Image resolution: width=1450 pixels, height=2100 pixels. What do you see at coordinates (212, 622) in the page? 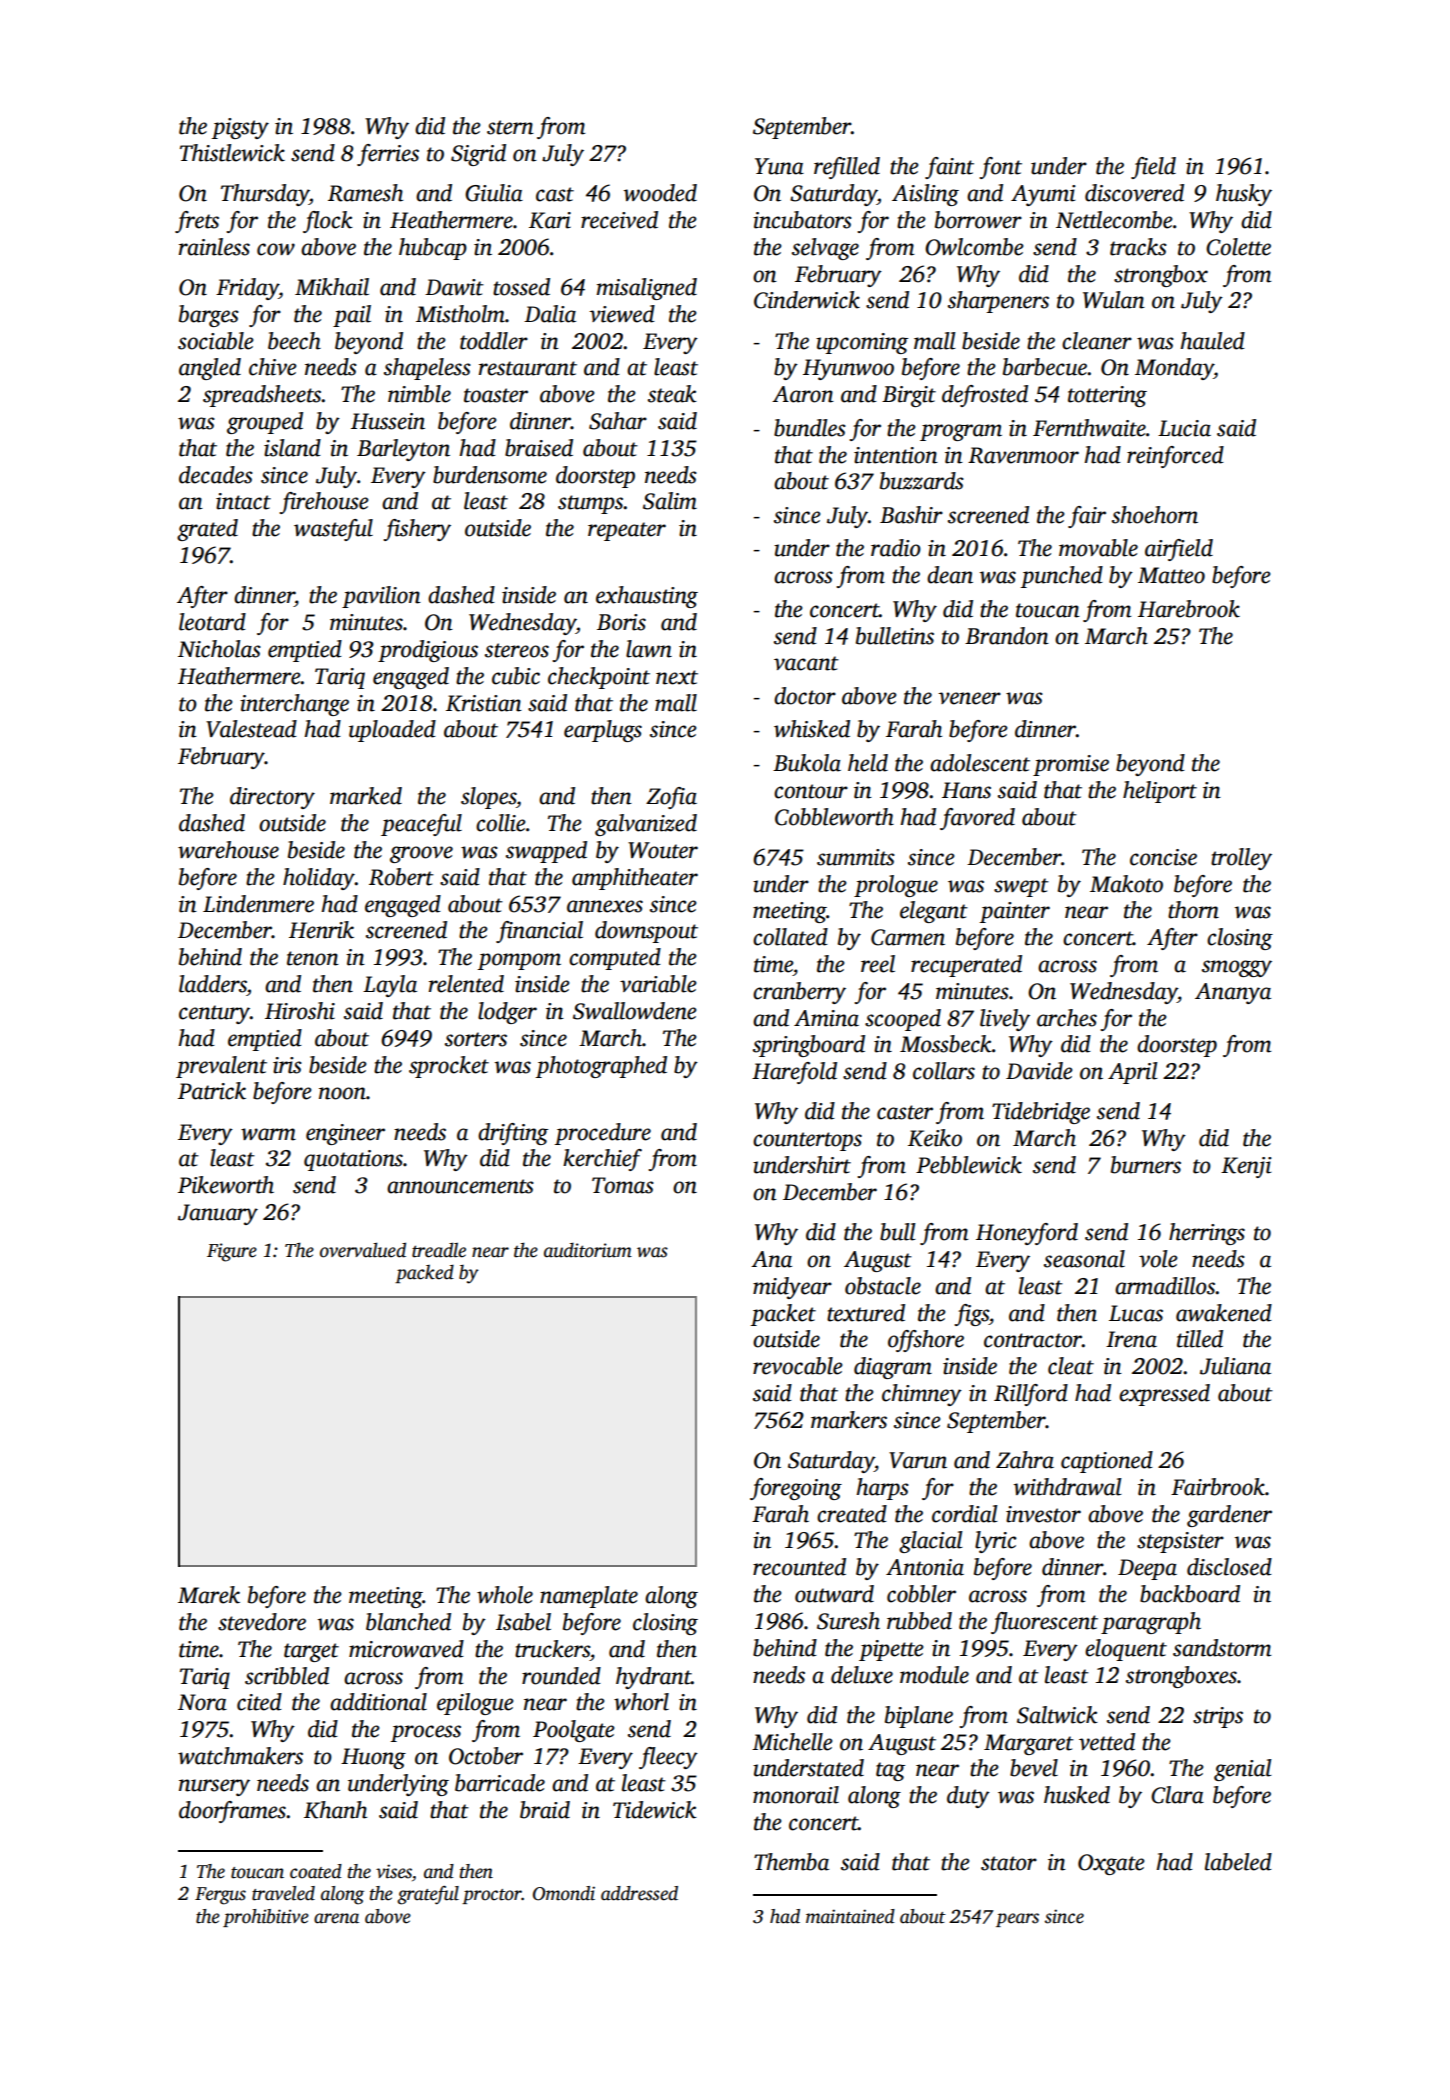
I see `leotard` at bounding box center [212, 622].
